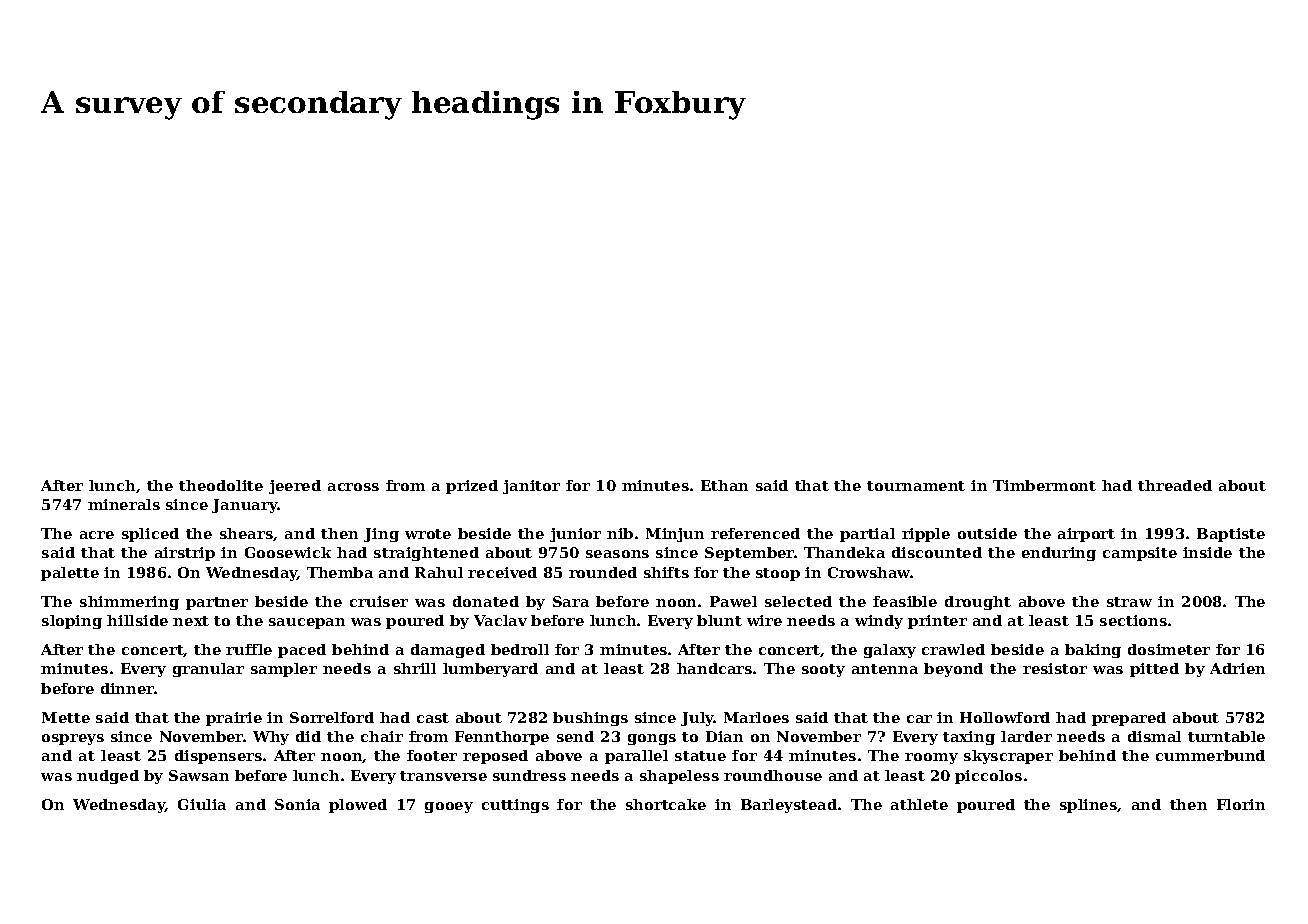 The width and height of the document is (1308, 924). I want to click on July, so click(697, 719).
